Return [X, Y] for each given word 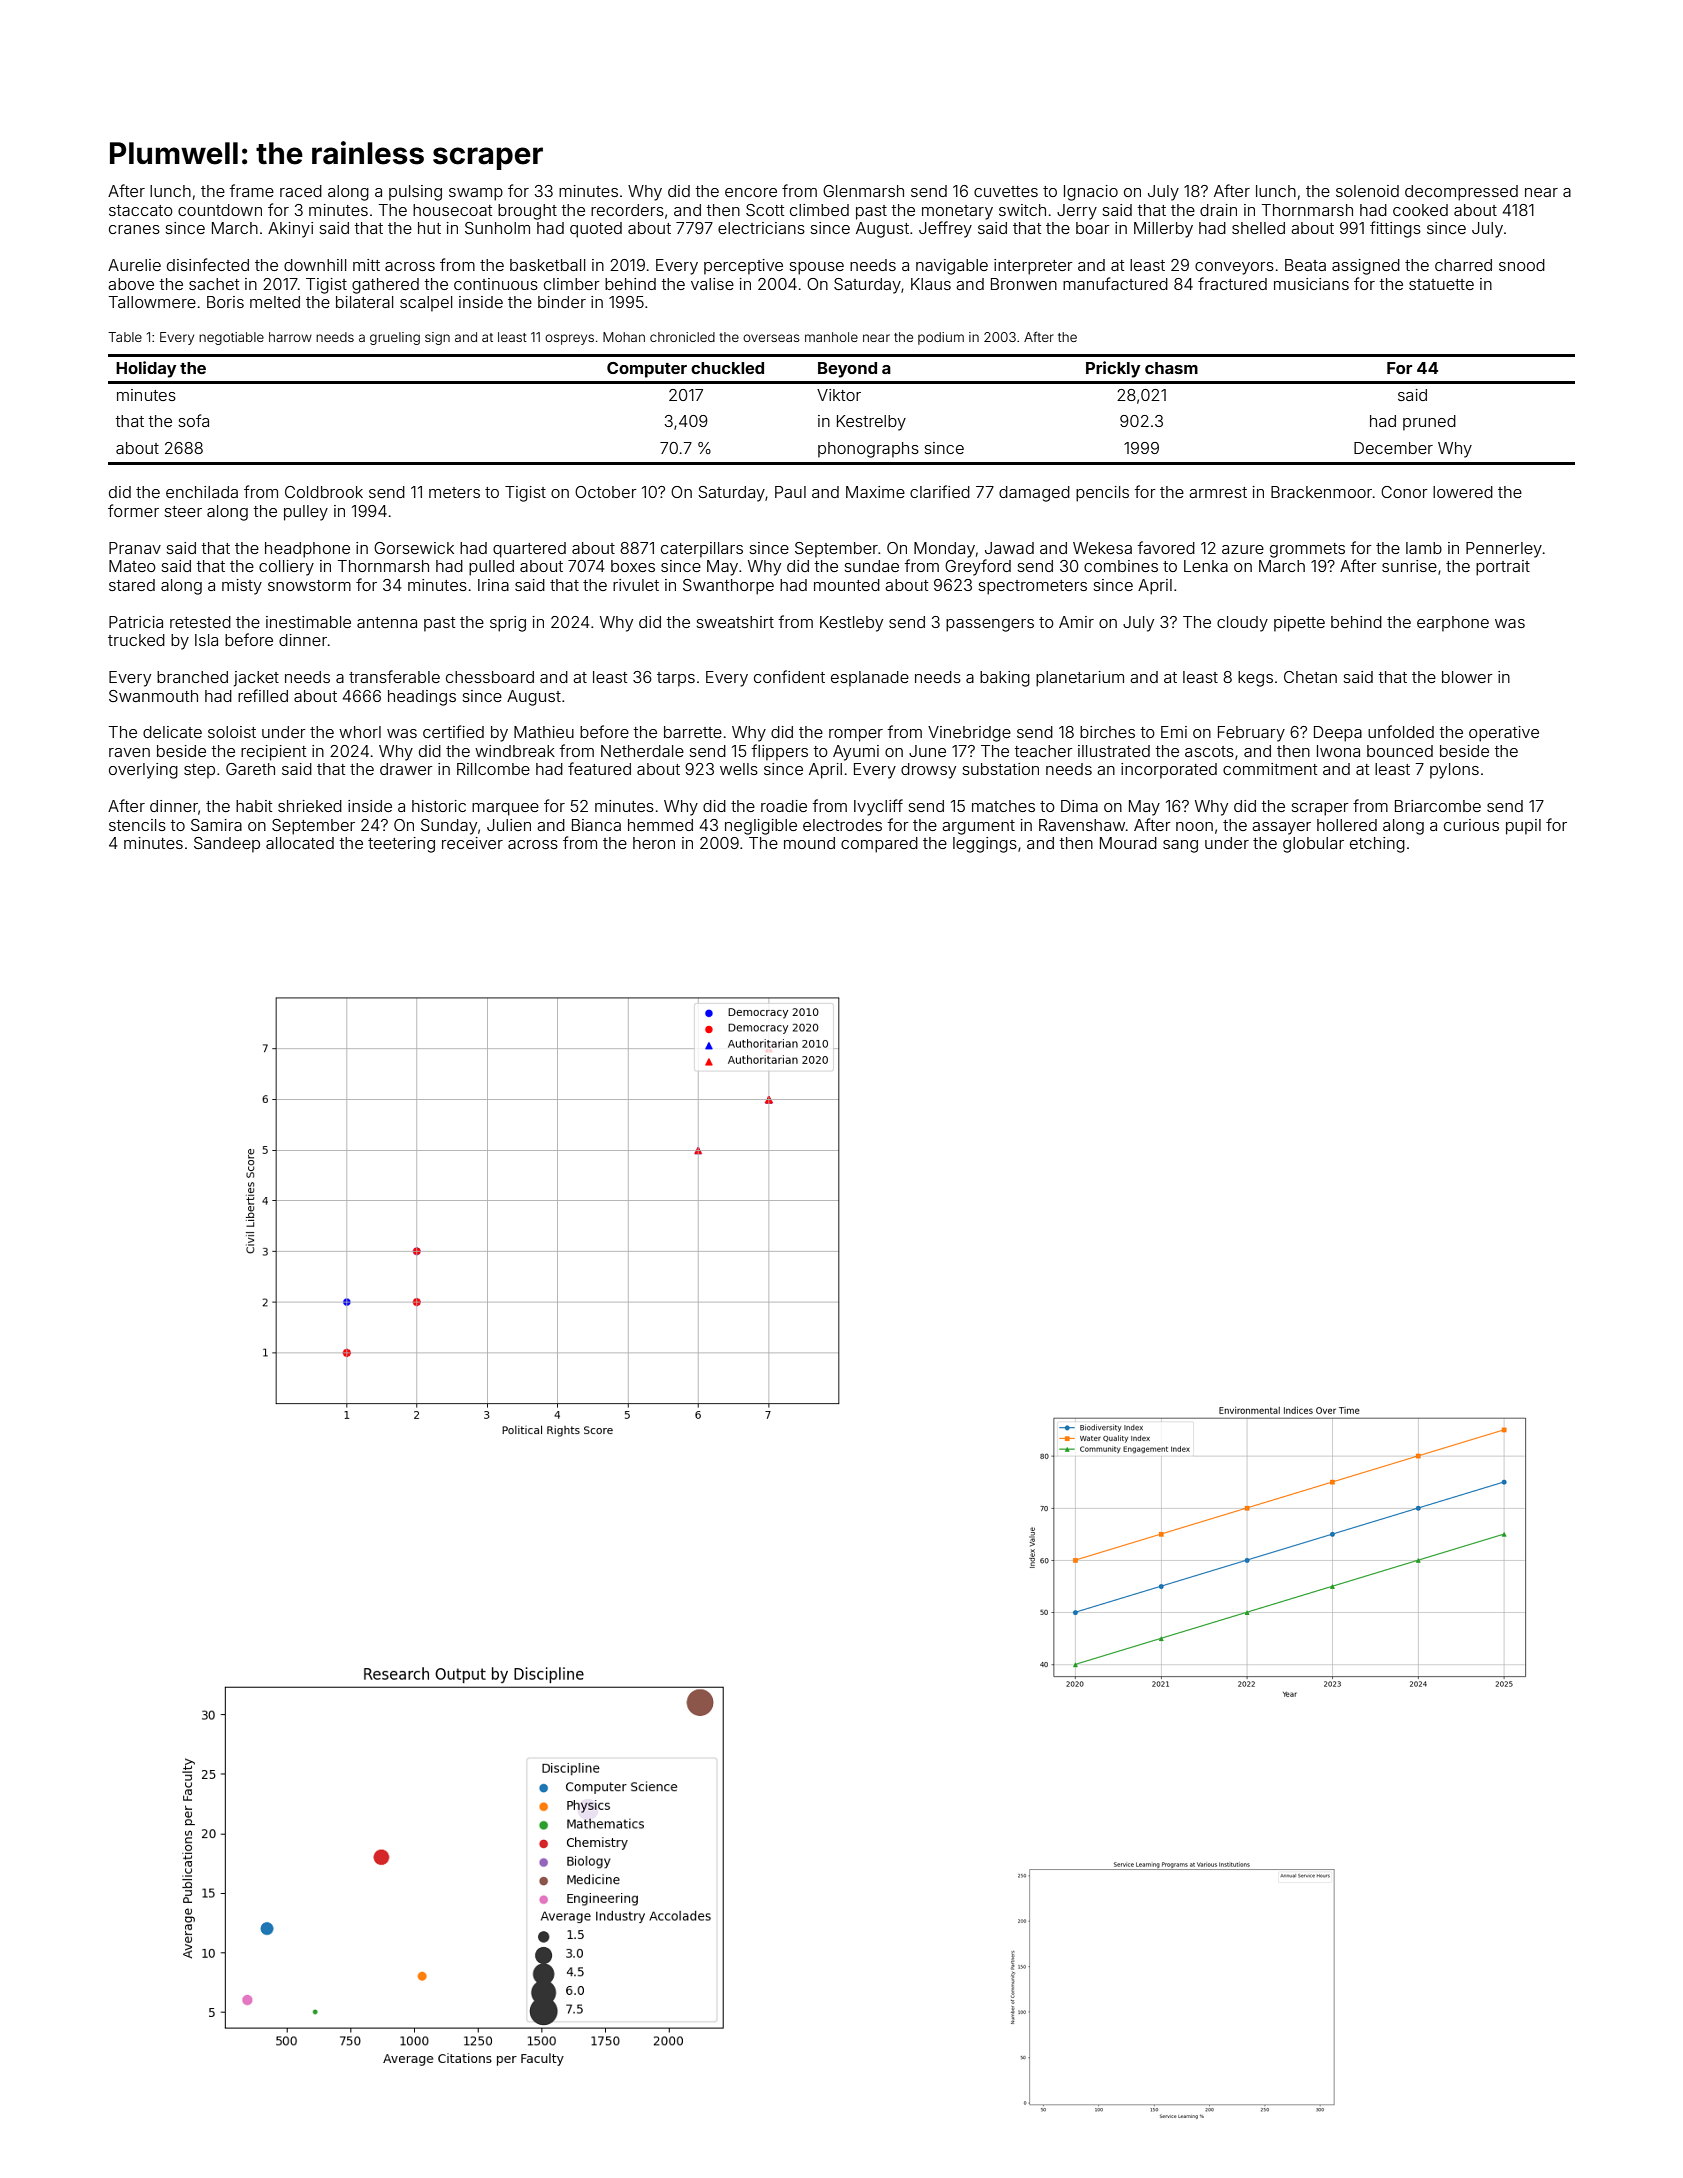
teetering [401, 845]
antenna [387, 622]
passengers [990, 625]
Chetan [1310, 677]
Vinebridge [969, 734]
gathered [385, 286]
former [133, 510]
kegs [1255, 679]
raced [301, 191]
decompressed [1461, 193]
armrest [1218, 492]
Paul [790, 492]
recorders [627, 210]
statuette [1441, 284]
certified [453, 731]
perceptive [743, 267]
